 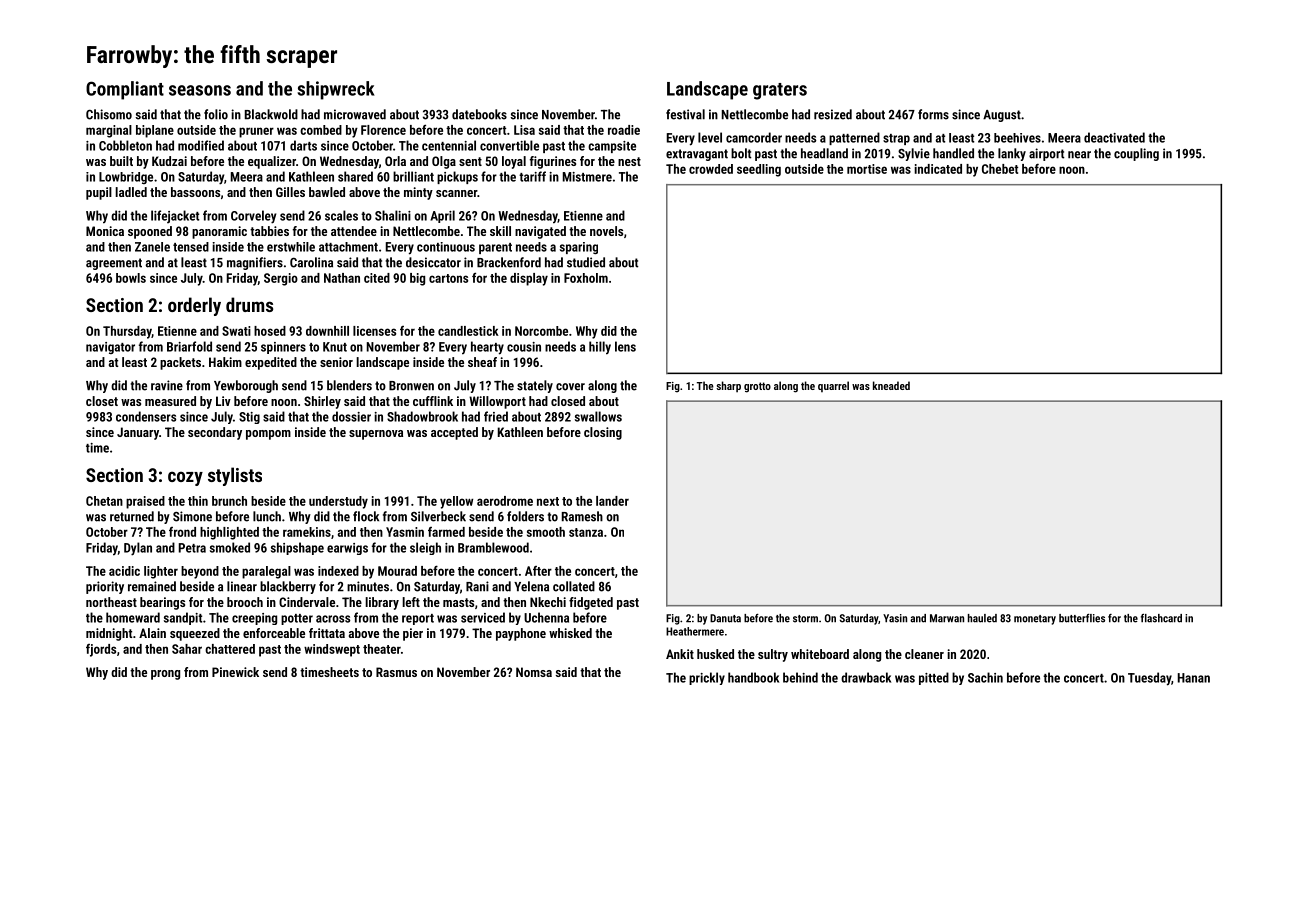 What do you see at coordinates (192, 516) in the image?
I see `Simone` at bounding box center [192, 516].
